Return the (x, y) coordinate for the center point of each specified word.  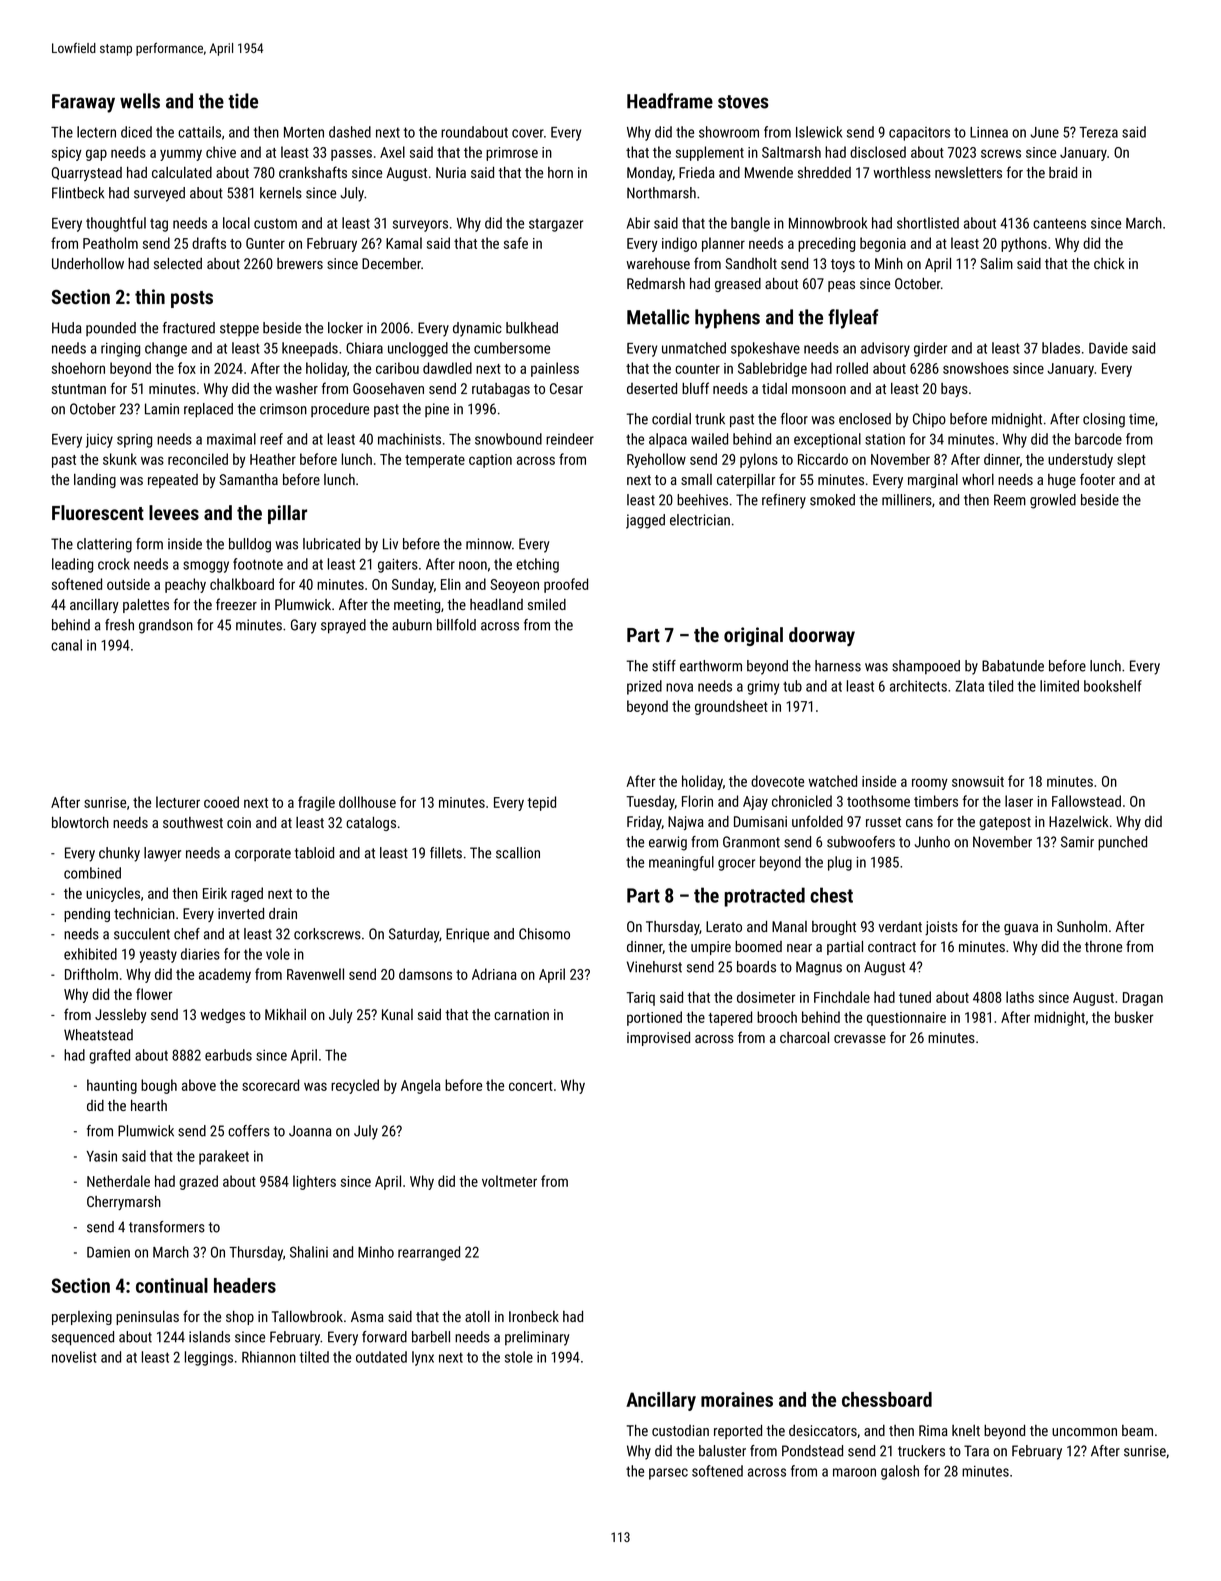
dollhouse (367, 802)
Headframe (670, 101)
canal (66, 645)
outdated (381, 1357)
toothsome (878, 801)
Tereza (1098, 132)
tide (243, 101)
